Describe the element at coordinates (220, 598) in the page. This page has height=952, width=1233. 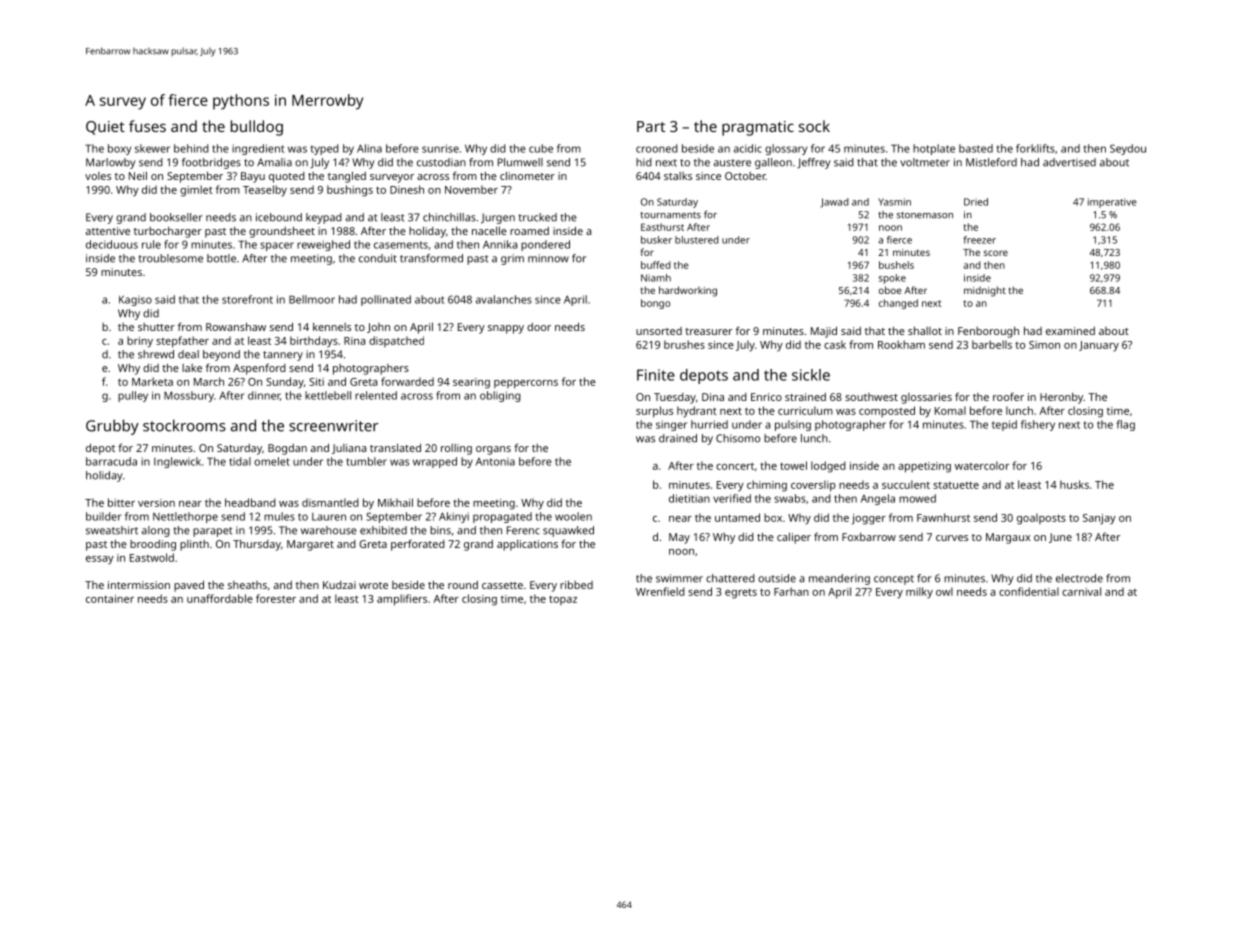
I see `unaffordable` at that location.
